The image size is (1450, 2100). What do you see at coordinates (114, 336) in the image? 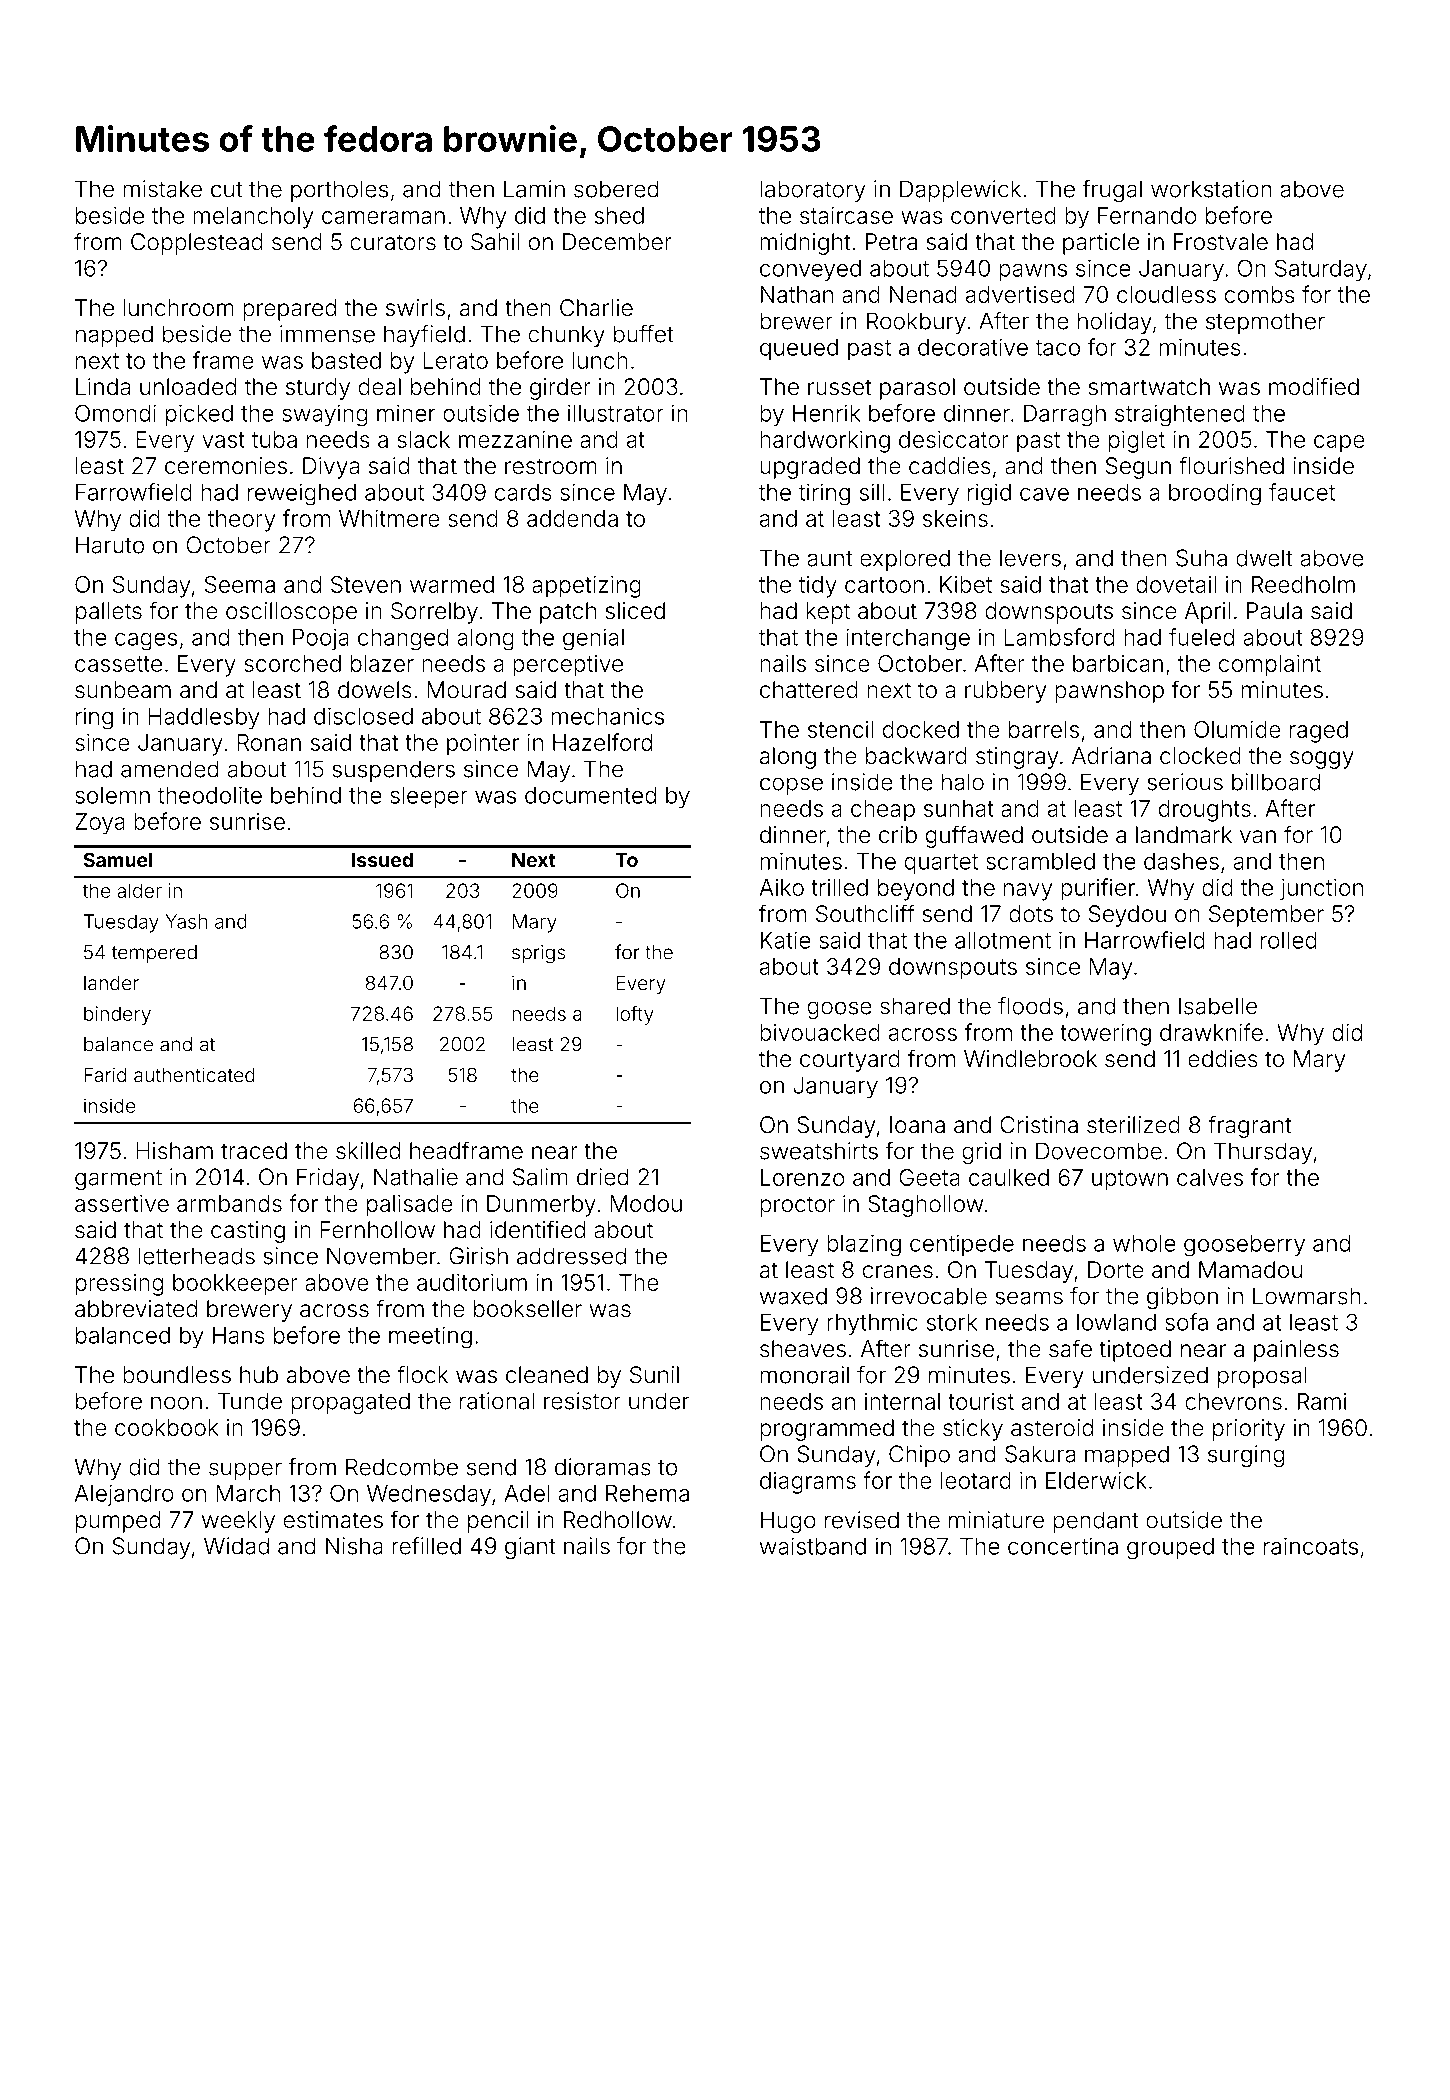
I see `napped` at bounding box center [114, 336].
